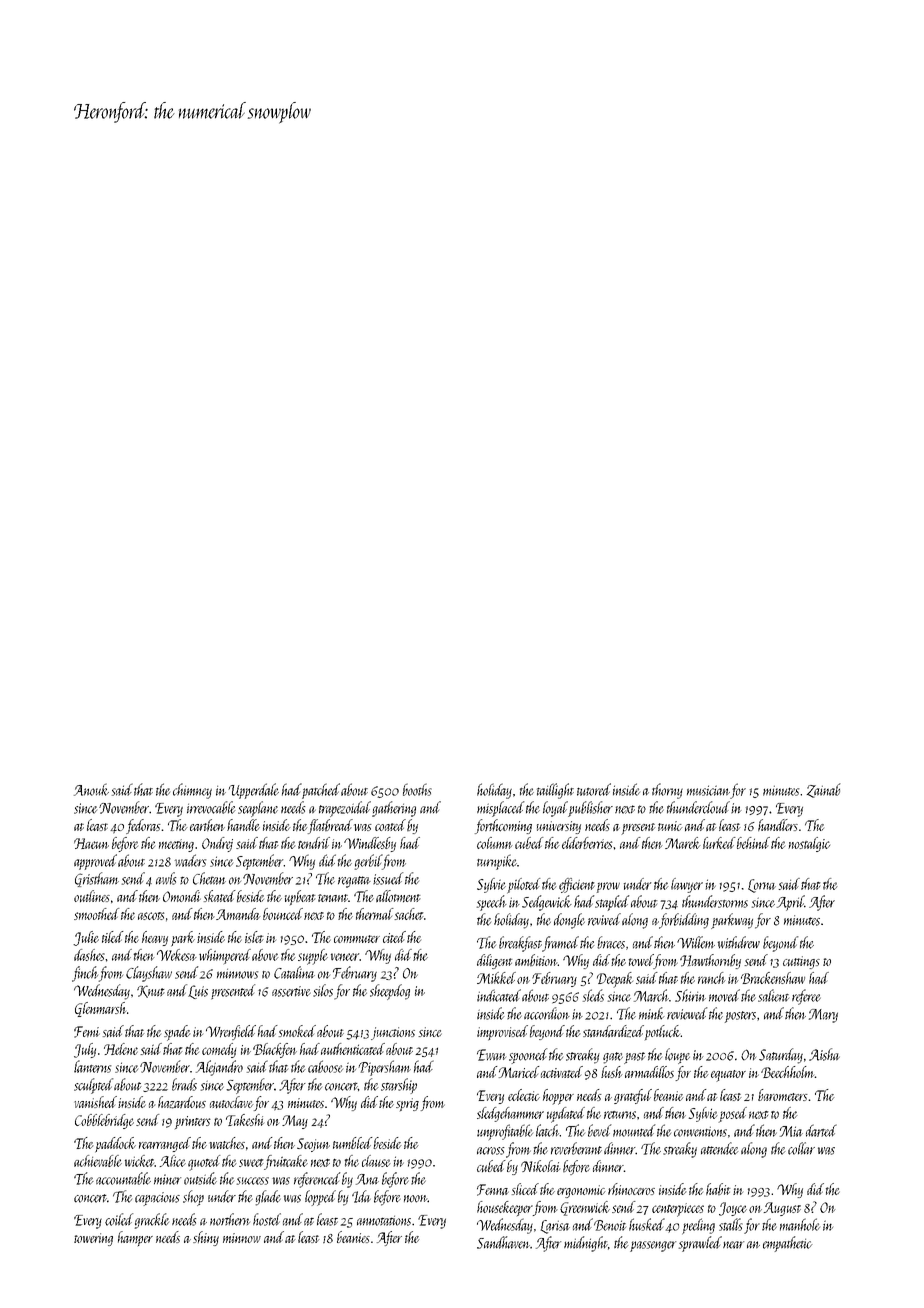 This screenshot has height=1308, width=924. Describe the element at coordinates (824, 790) in the screenshot. I see `Zainab` at that location.
